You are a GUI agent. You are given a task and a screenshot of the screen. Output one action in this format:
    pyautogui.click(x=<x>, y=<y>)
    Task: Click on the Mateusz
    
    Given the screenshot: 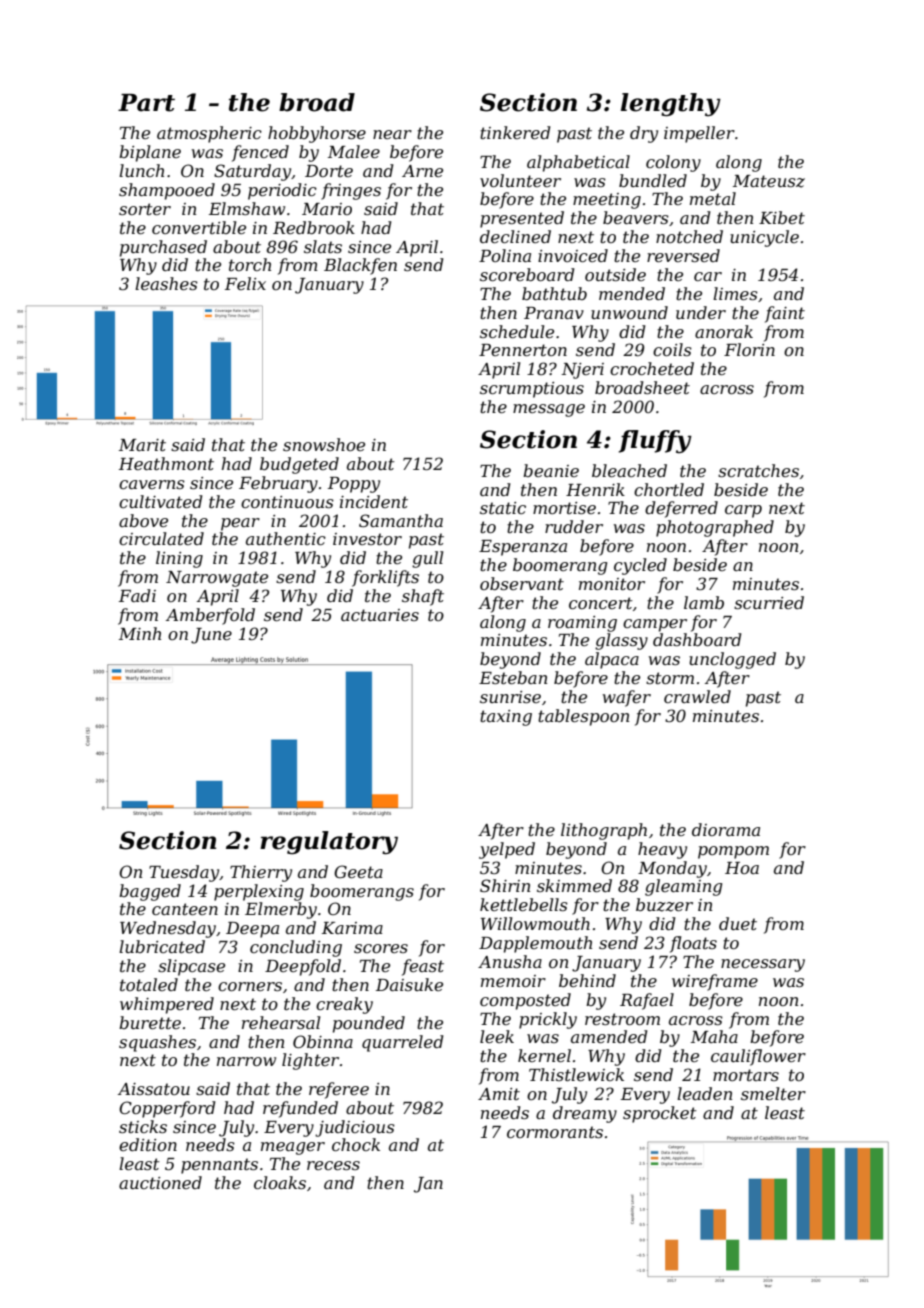 What is the action you would take?
    pyautogui.click(x=769, y=181)
